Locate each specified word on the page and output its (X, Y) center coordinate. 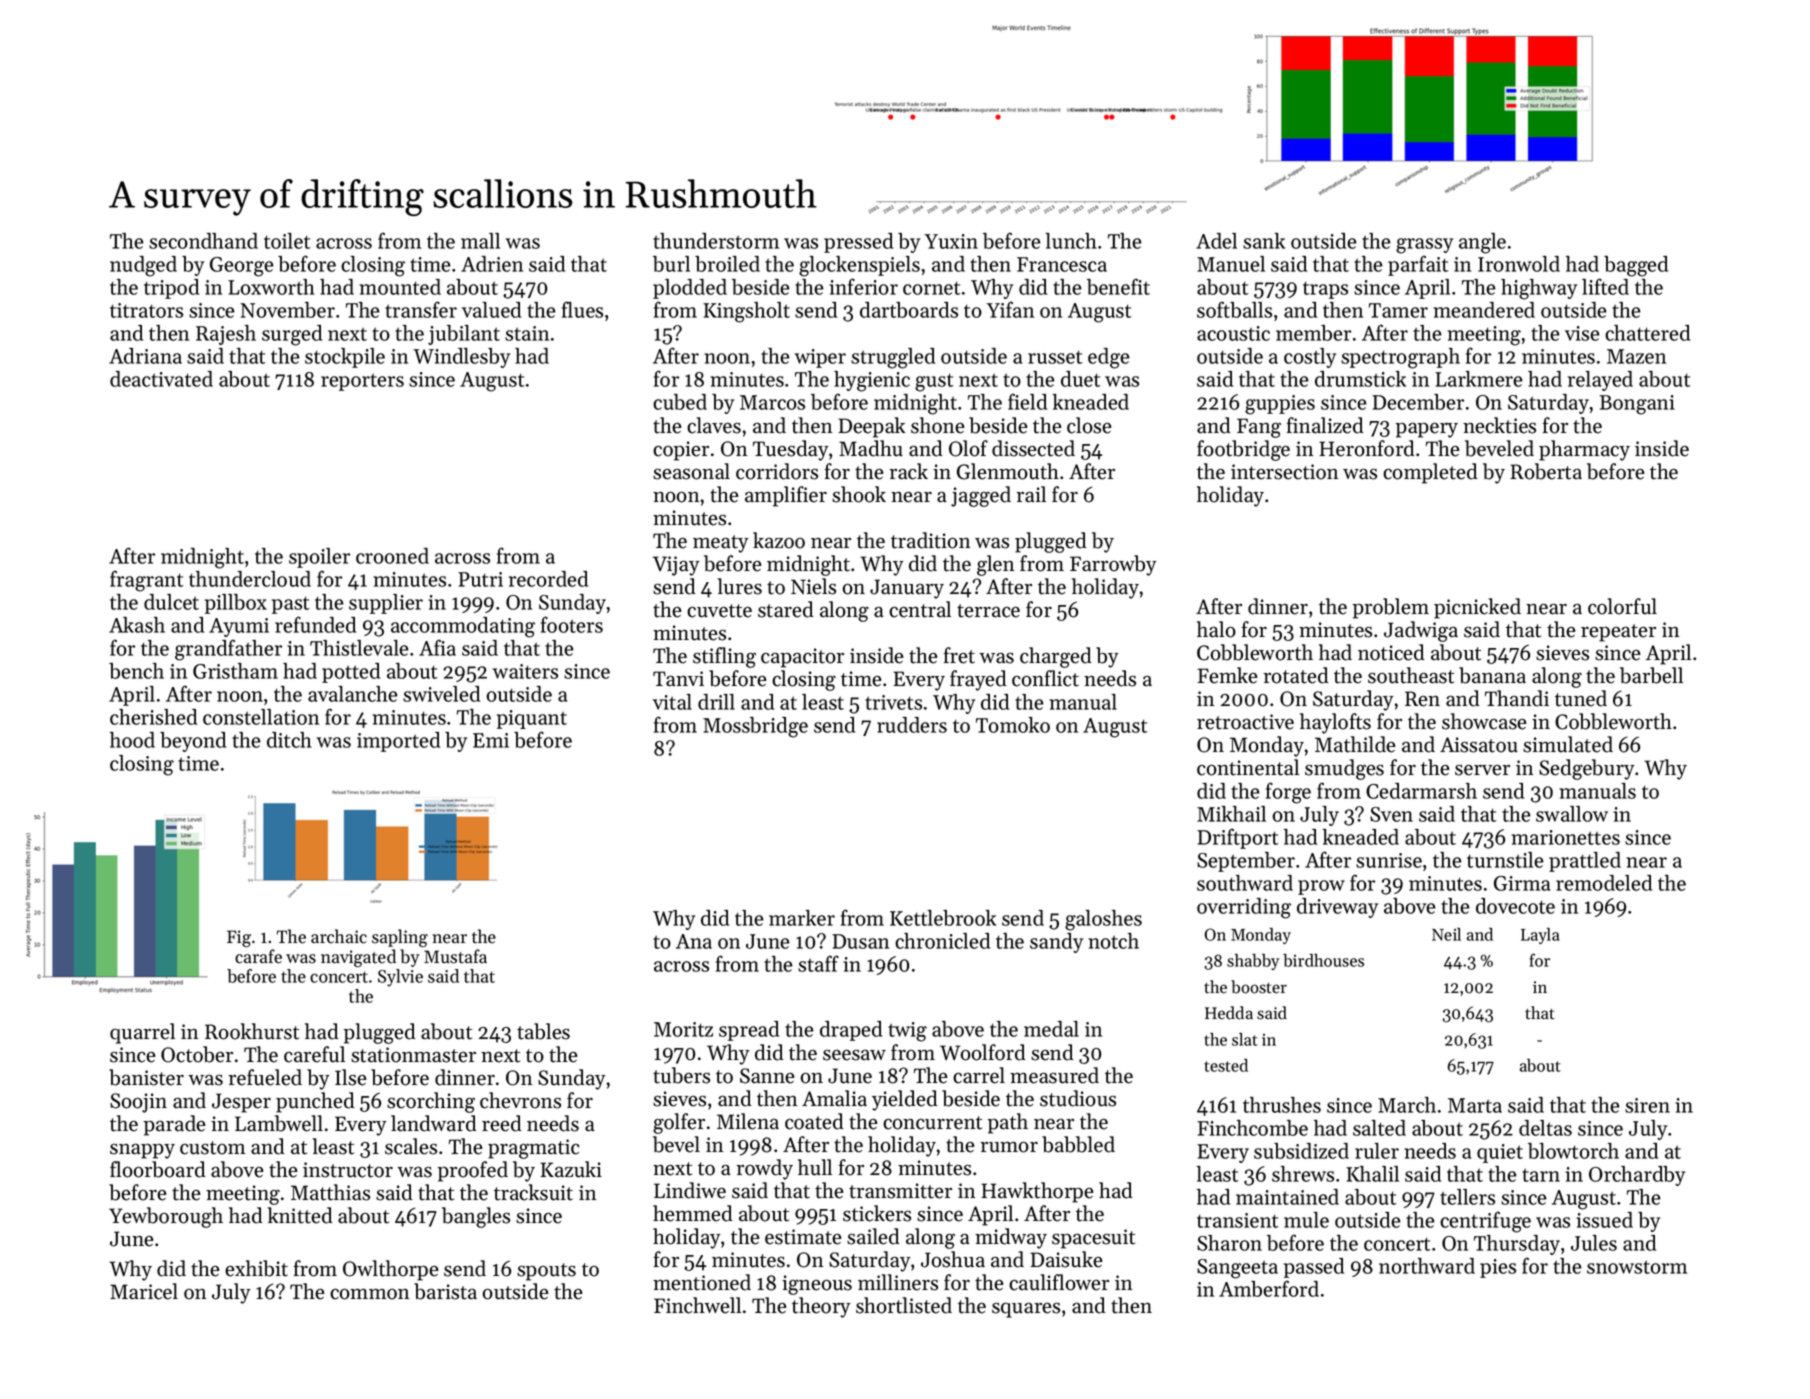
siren (1647, 1105)
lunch (1071, 241)
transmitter (900, 1191)
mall (480, 241)
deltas (1545, 1128)
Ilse (350, 1077)
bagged (1636, 266)
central (920, 609)
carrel (979, 1075)
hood (132, 740)
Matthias (330, 1192)
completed (1430, 473)
